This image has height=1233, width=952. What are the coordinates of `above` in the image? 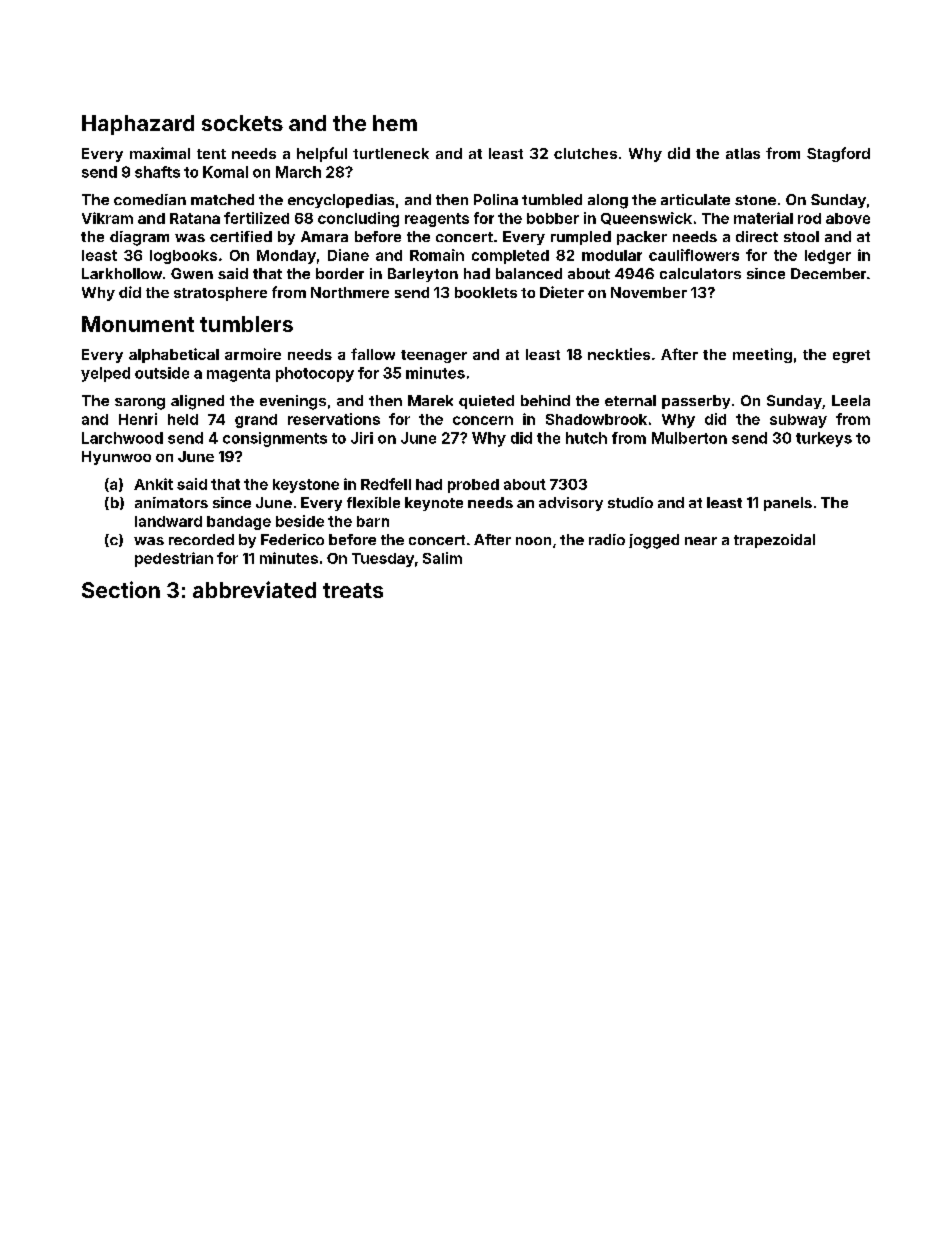 It's located at (848, 218).
